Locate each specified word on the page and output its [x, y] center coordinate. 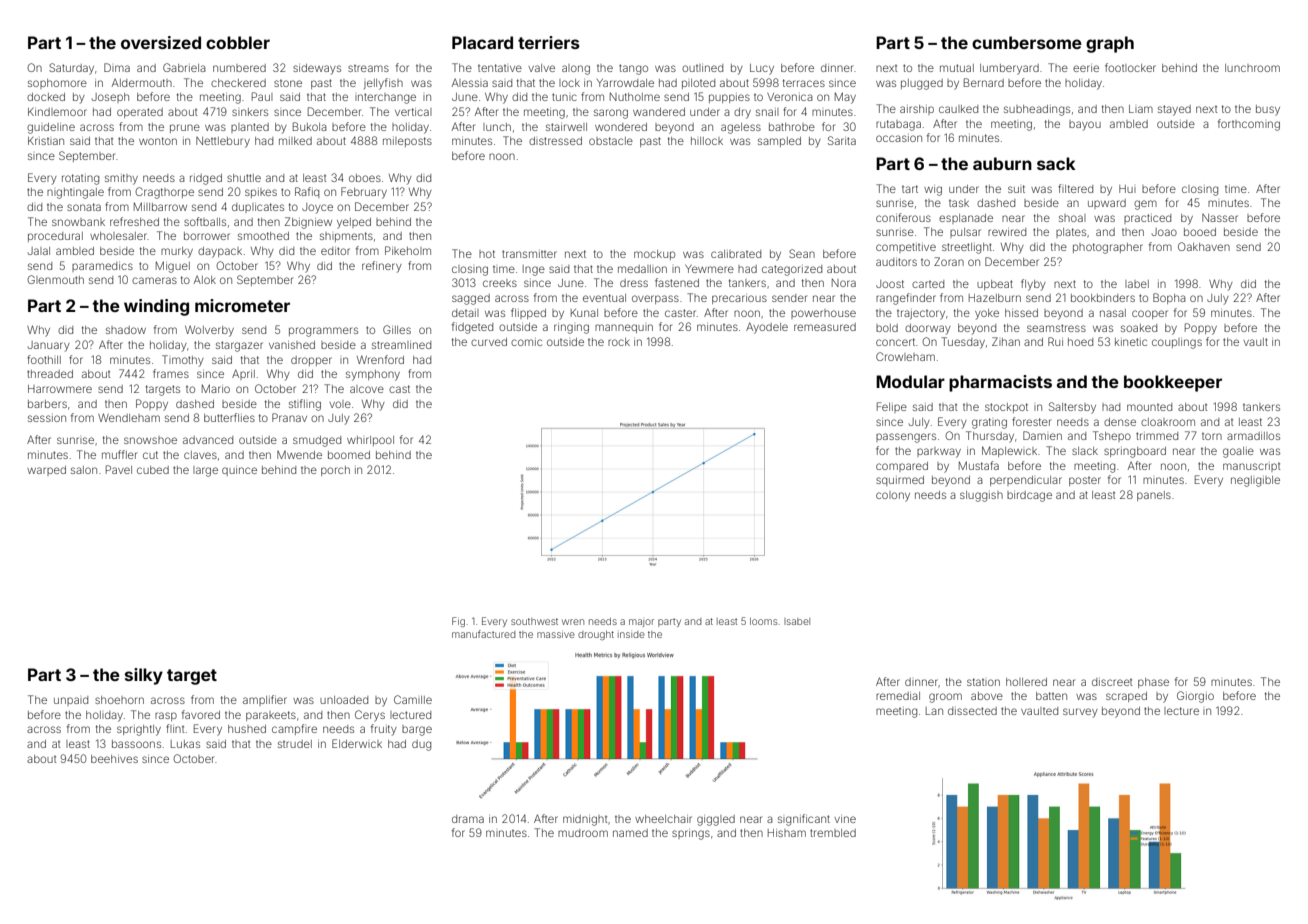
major [641, 623]
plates [1071, 233]
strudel [295, 744]
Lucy [762, 69]
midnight [585, 820]
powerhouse [823, 314]
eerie [1086, 68]
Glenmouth [55, 279]
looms [764, 621]
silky [144, 676]
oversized [161, 42]
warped [46, 471]
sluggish [981, 496]
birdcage [1029, 496]
